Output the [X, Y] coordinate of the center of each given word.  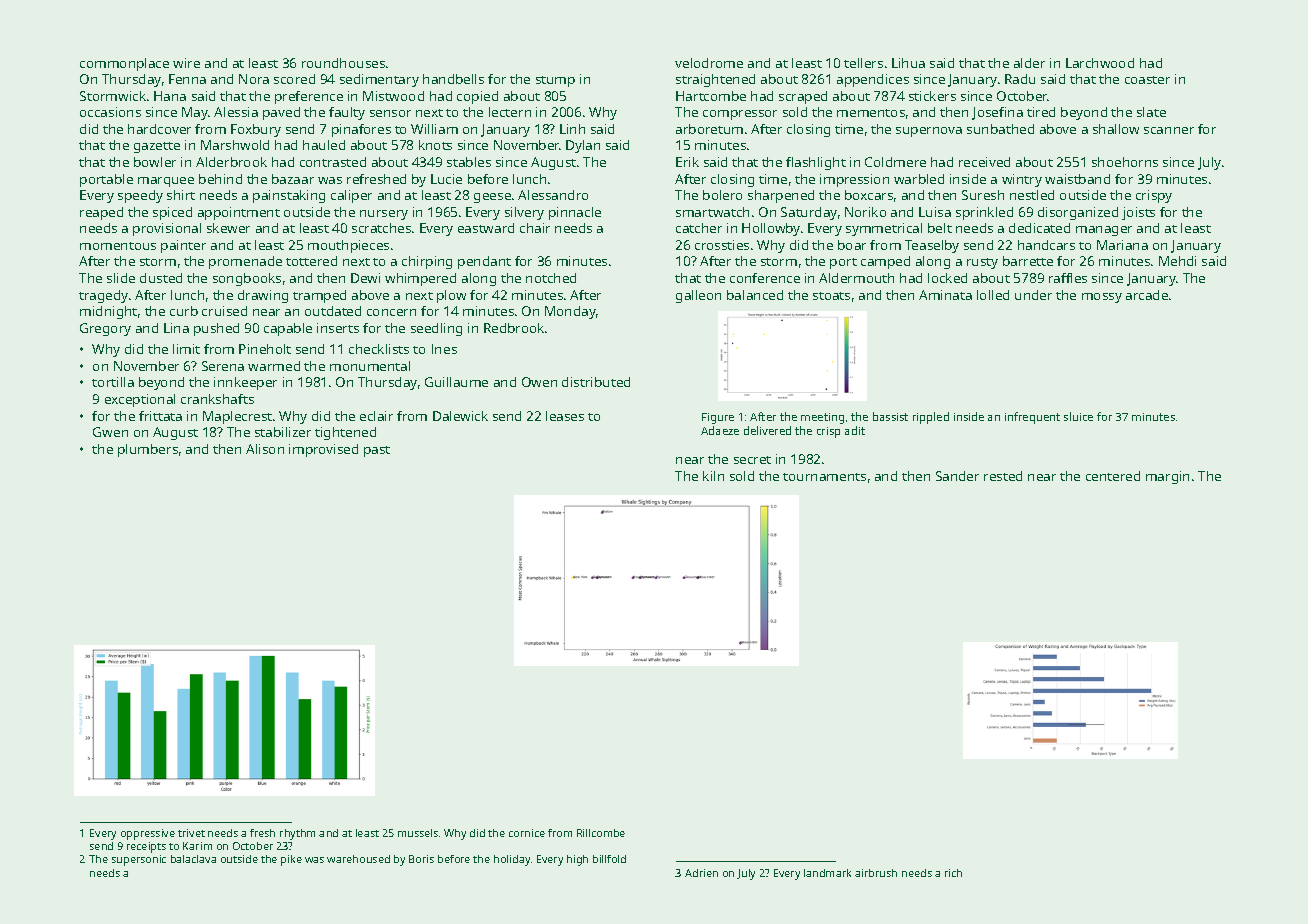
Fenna [187, 79]
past [377, 451]
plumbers [148, 450]
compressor [740, 115]
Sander [957, 476]
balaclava [193, 859]
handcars [1046, 245]
